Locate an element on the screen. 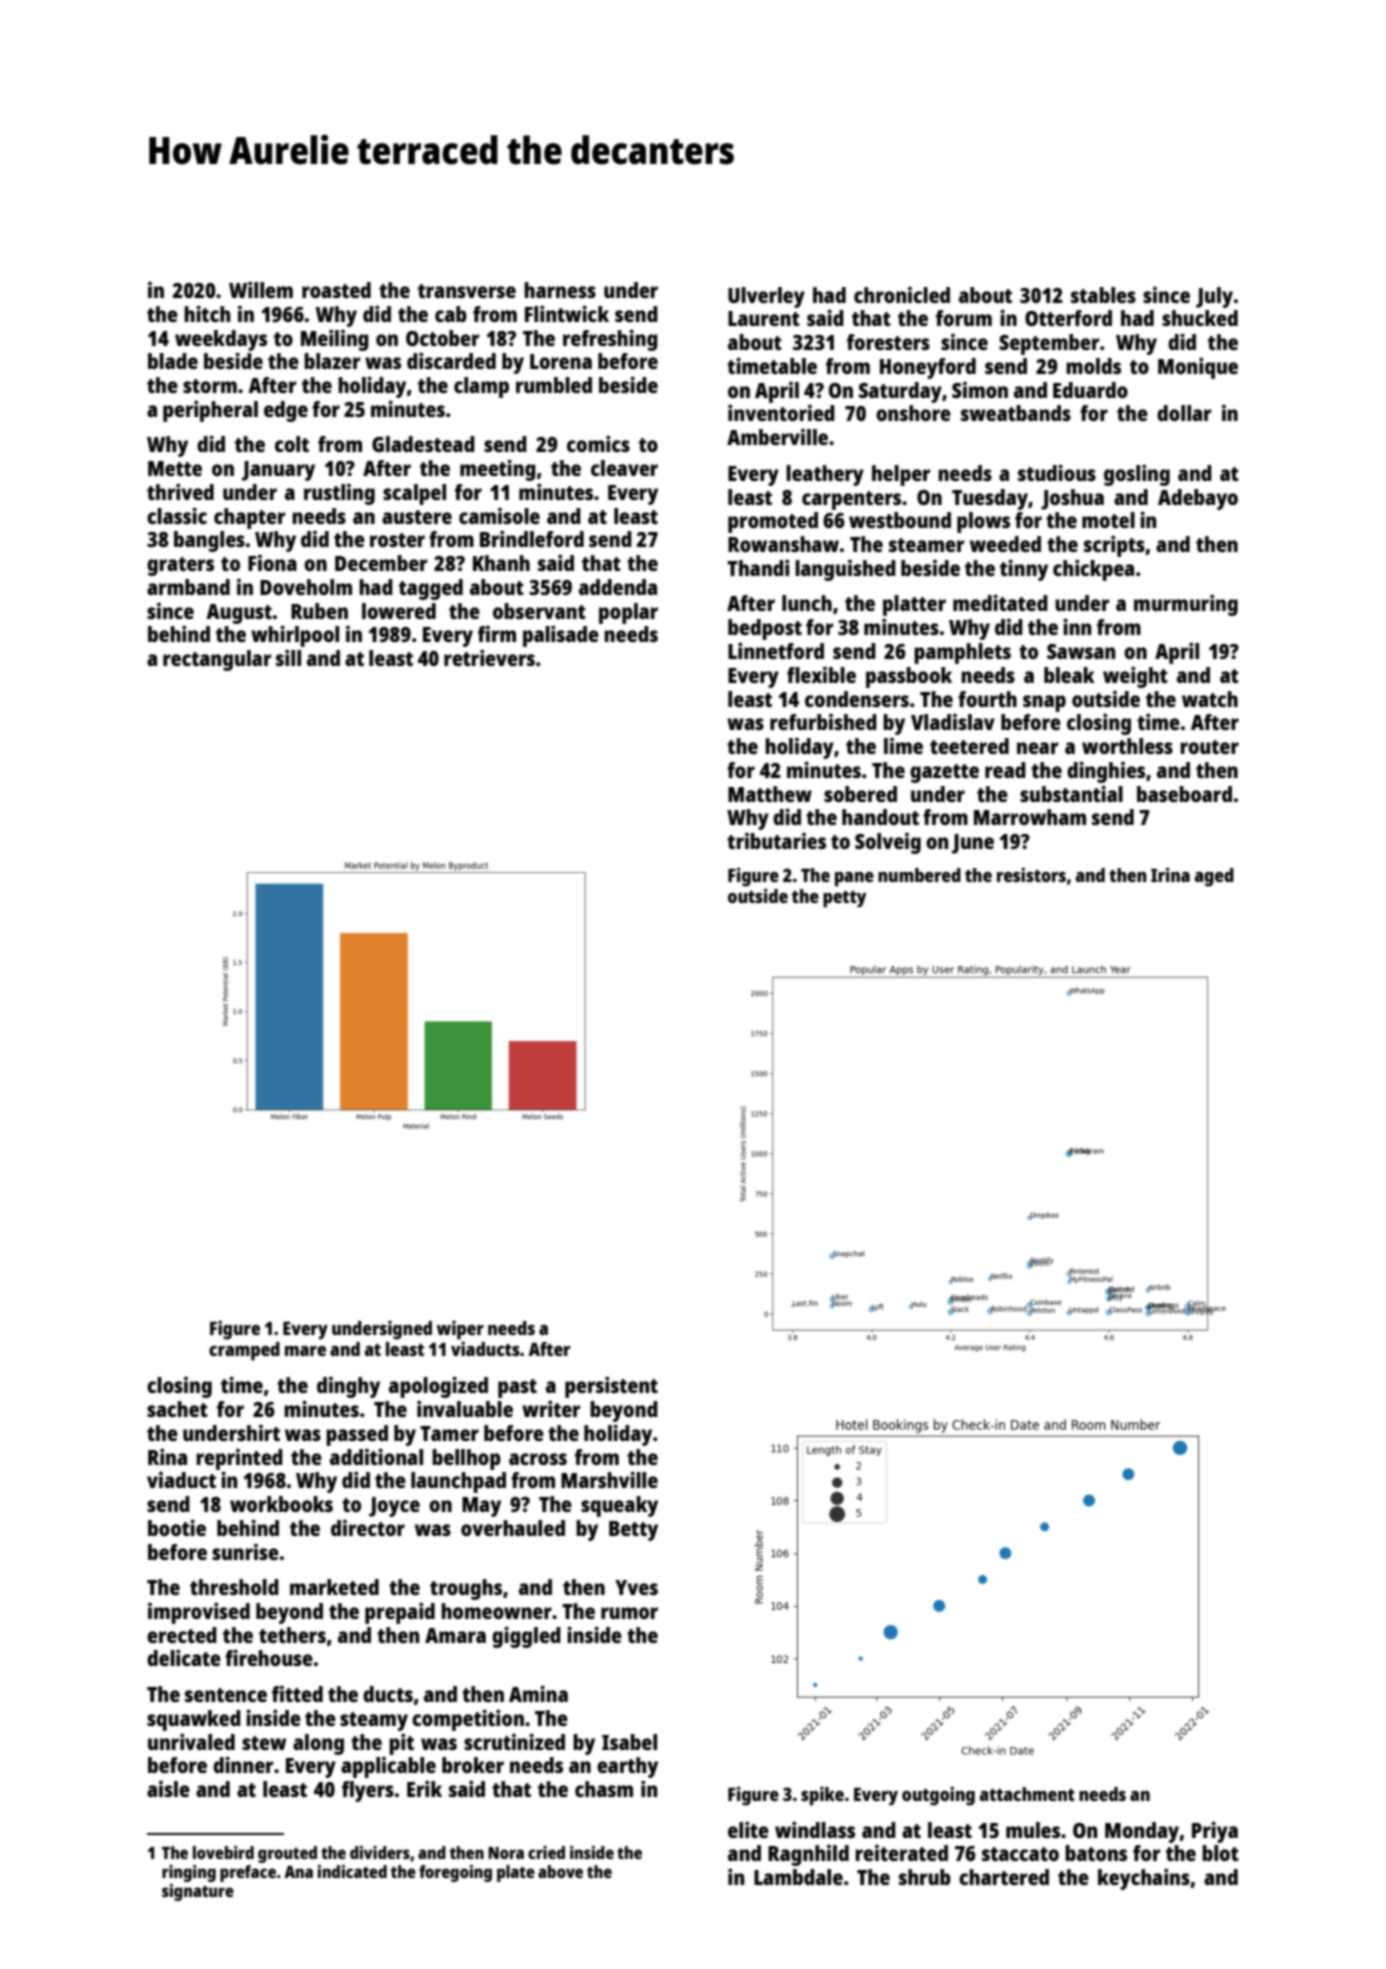 This screenshot has width=1386, height=1969. pamphlets is located at coordinates (962, 653).
